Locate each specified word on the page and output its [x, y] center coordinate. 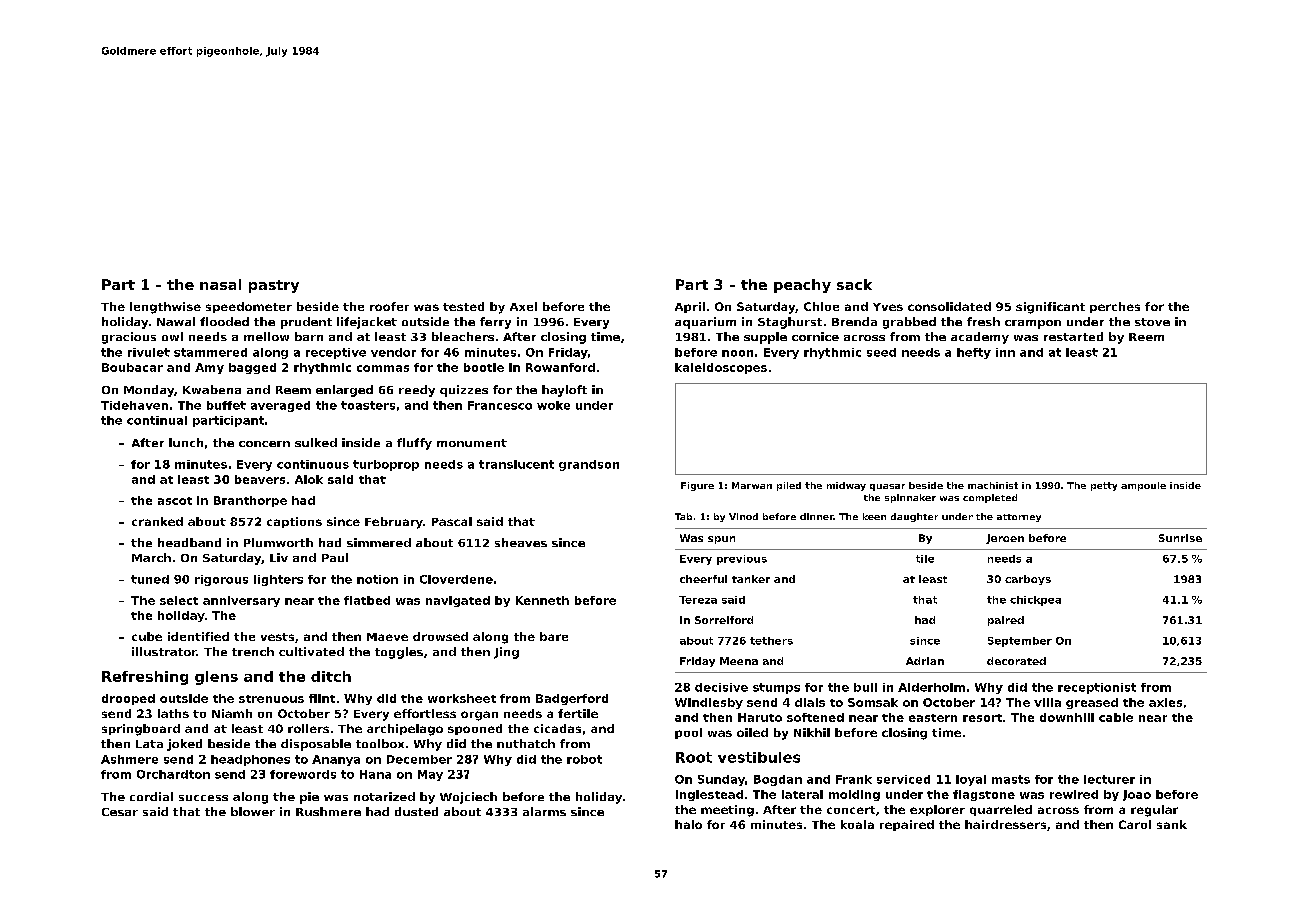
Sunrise [1180, 538]
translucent [516, 464]
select [179, 600]
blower [253, 811]
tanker [751, 579]
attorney [1019, 518]
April [690, 307]
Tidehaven [134, 405]
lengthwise [165, 308]
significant [1050, 308]
